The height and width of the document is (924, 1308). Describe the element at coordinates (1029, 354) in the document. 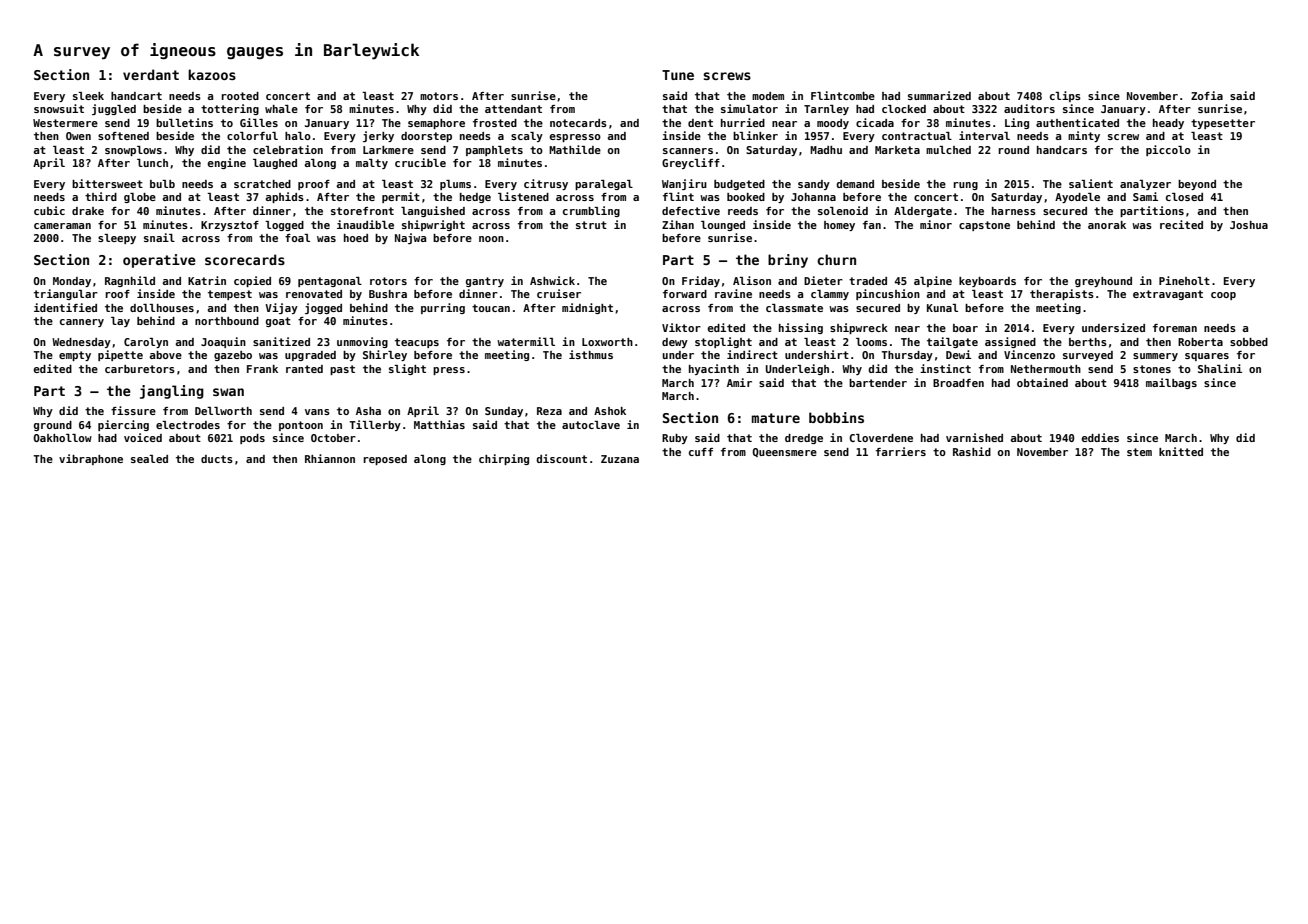

I see `Vincenzo` at that location.
